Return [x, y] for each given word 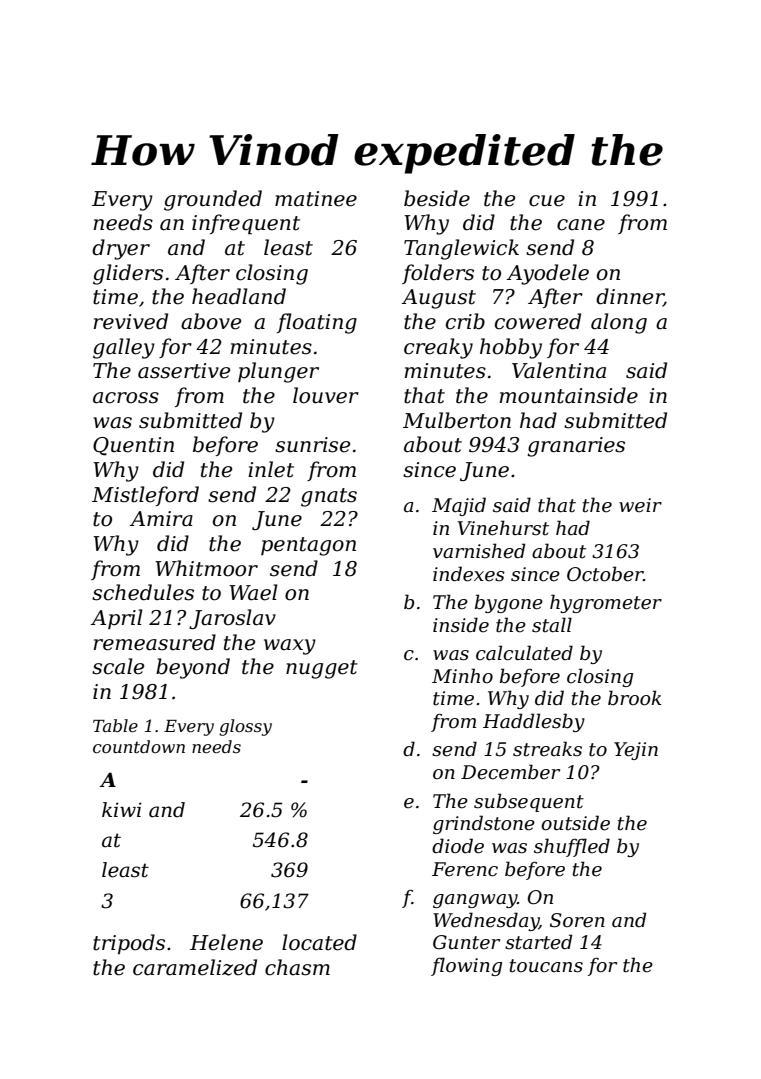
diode [458, 846]
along [619, 323]
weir [640, 505]
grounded [213, 200]
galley [124, 348]
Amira [161, 519]
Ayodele [548, 274]
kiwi [122, 809]
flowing [466, 966]
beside [437, 198]
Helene [226, 942]
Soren [577, 920]
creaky [438, 348]
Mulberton [457, 420]
